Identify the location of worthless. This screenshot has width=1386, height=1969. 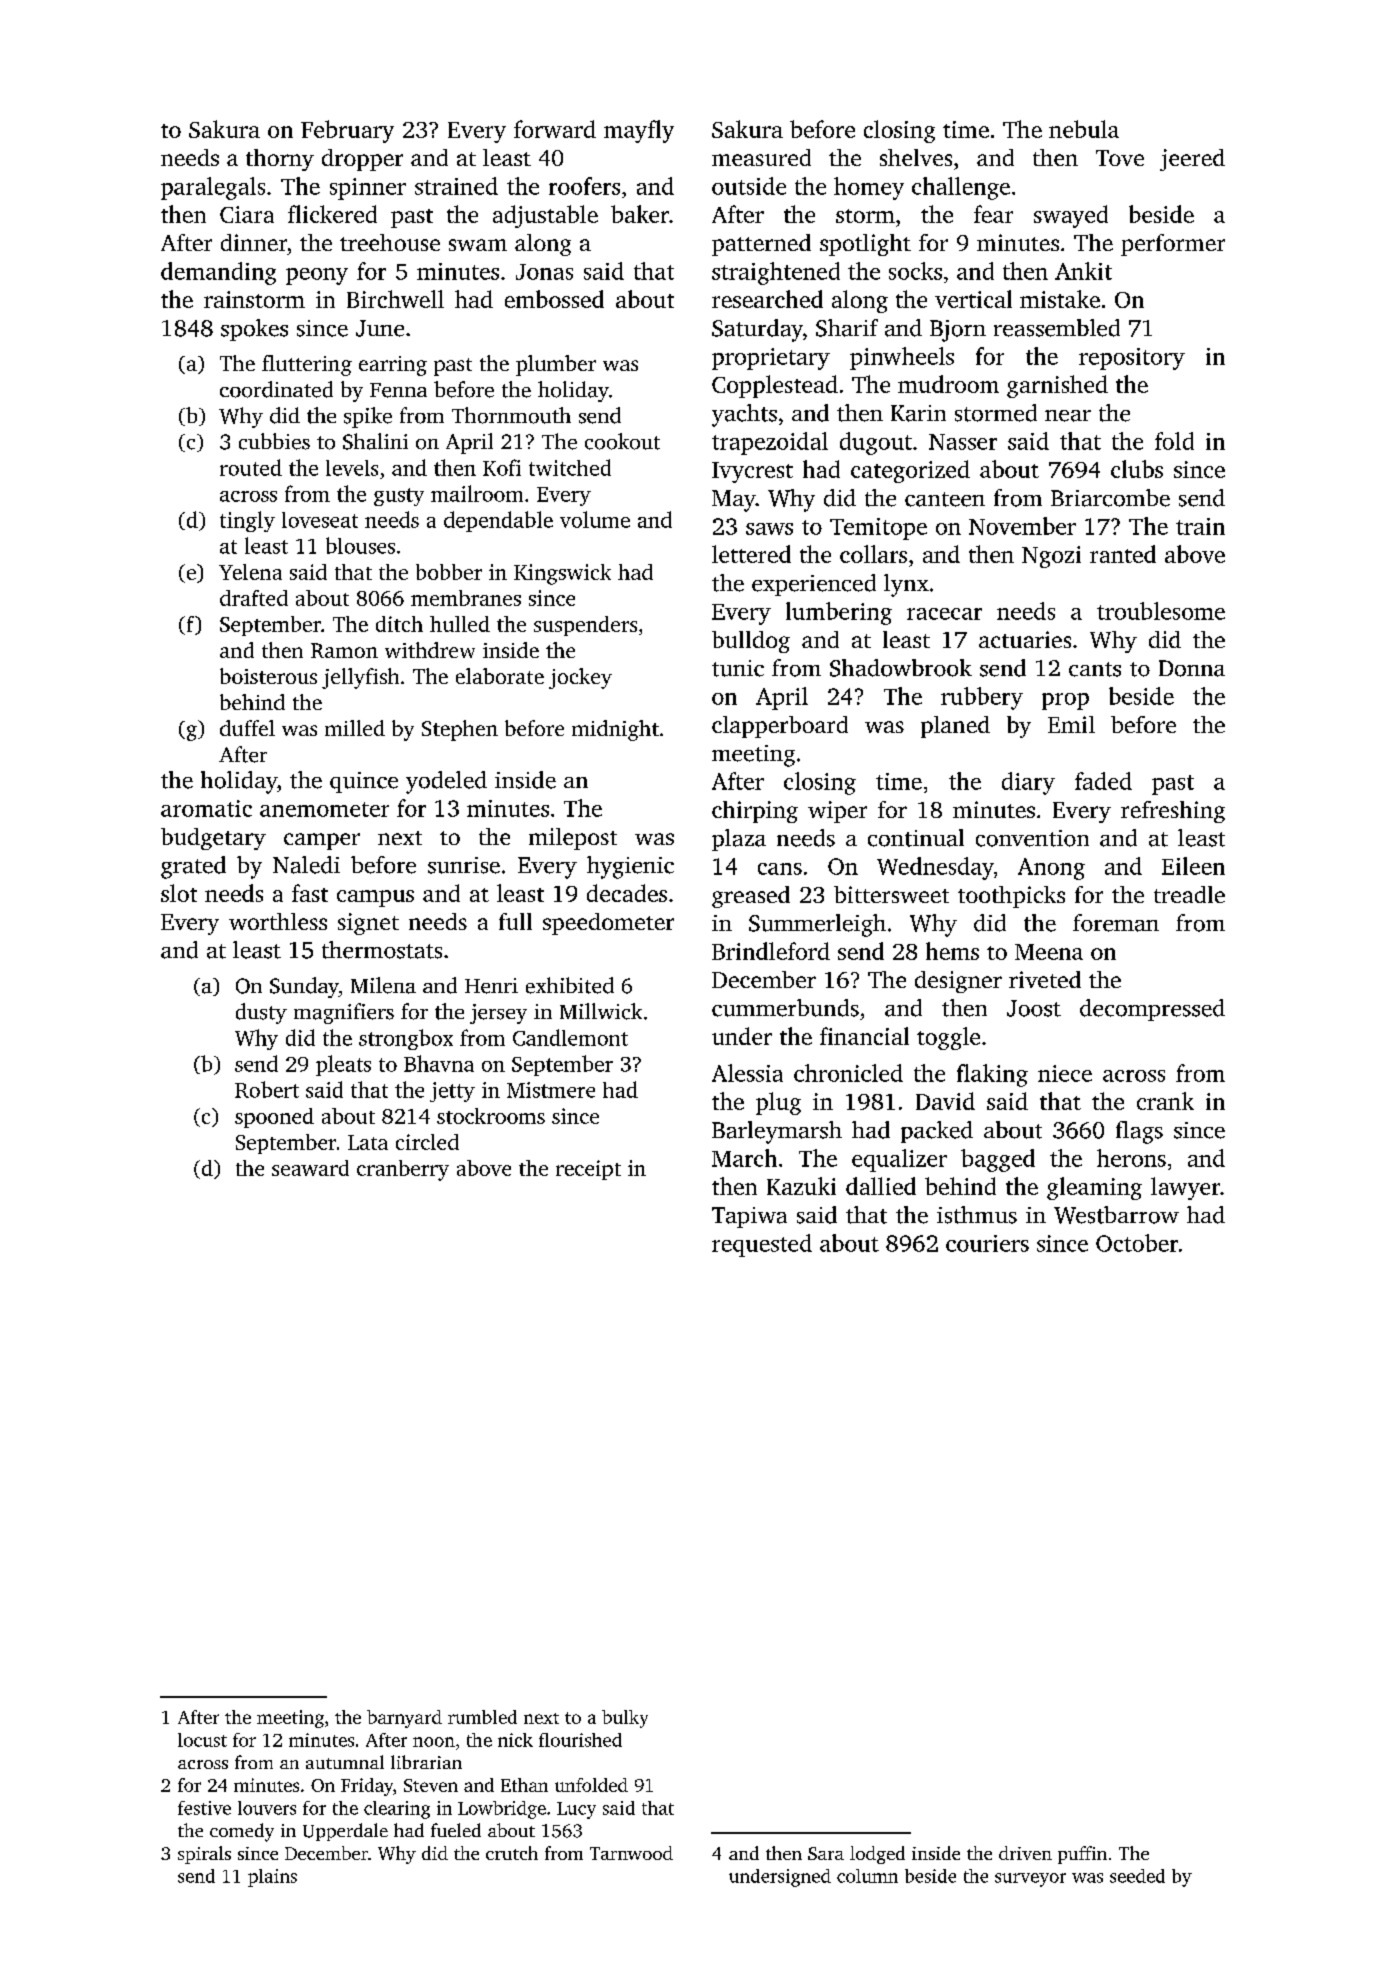
(278, 921).
